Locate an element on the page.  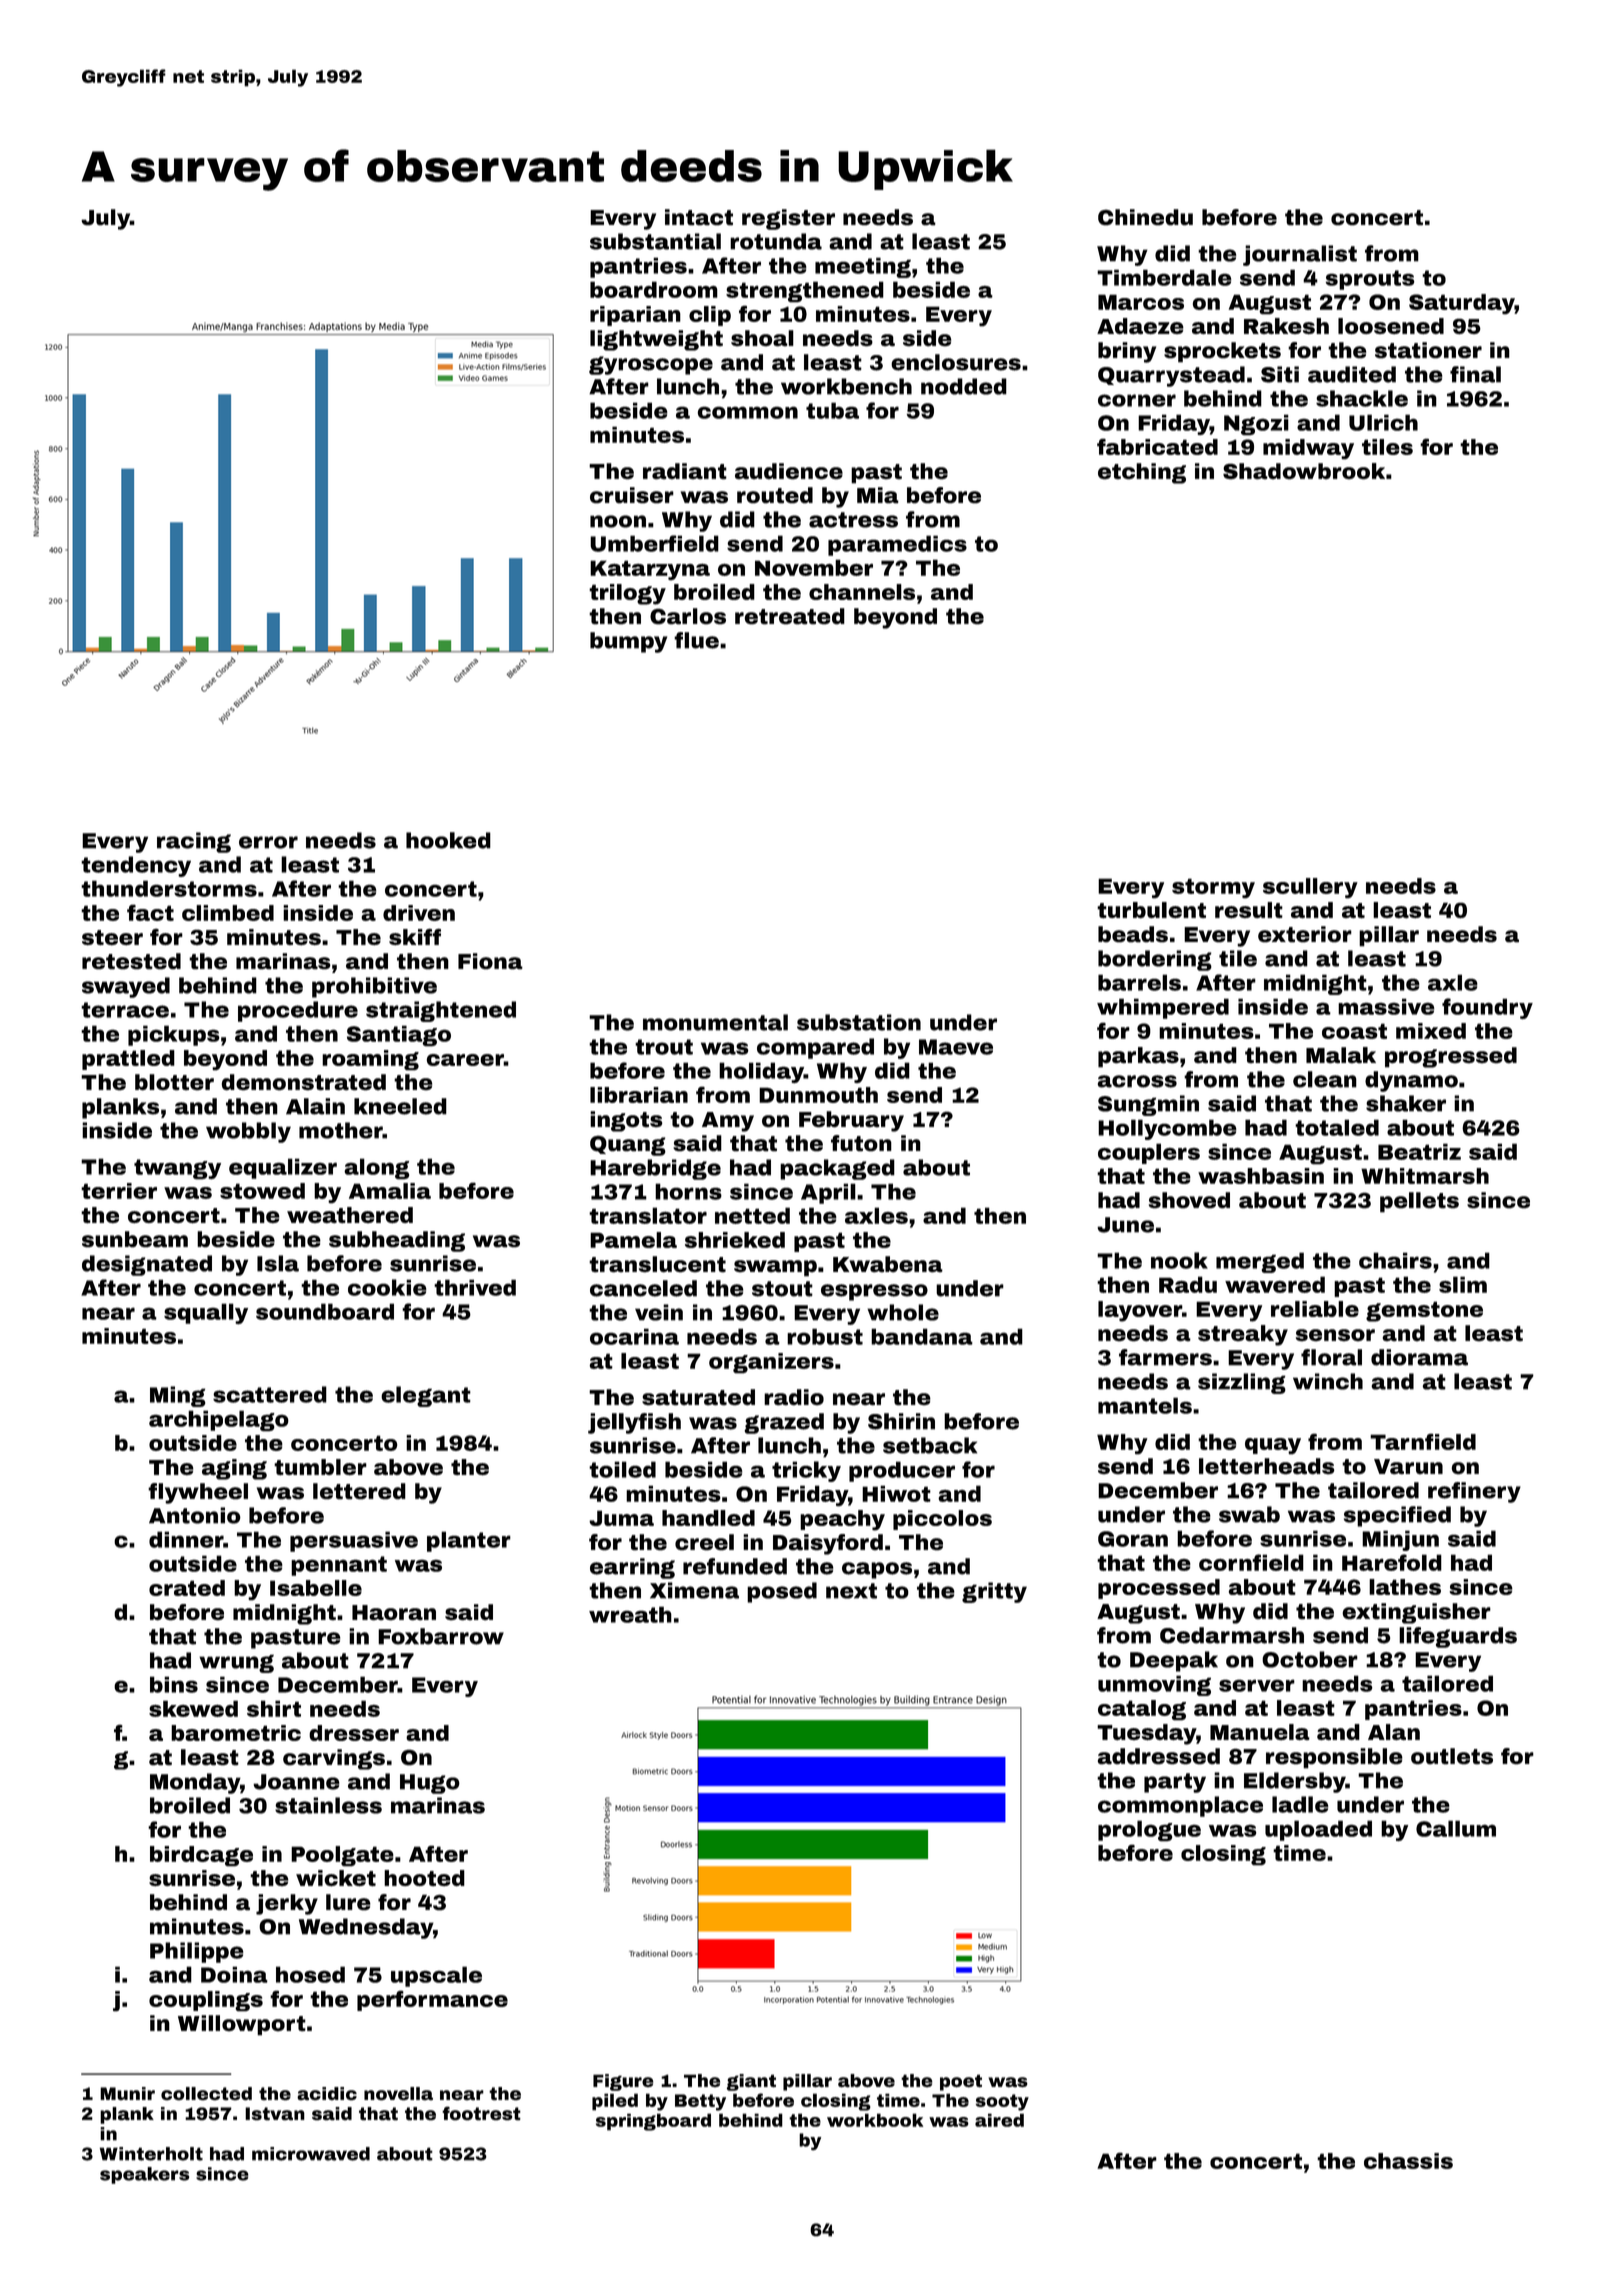
retreated is located at coordinates (790, 616).
